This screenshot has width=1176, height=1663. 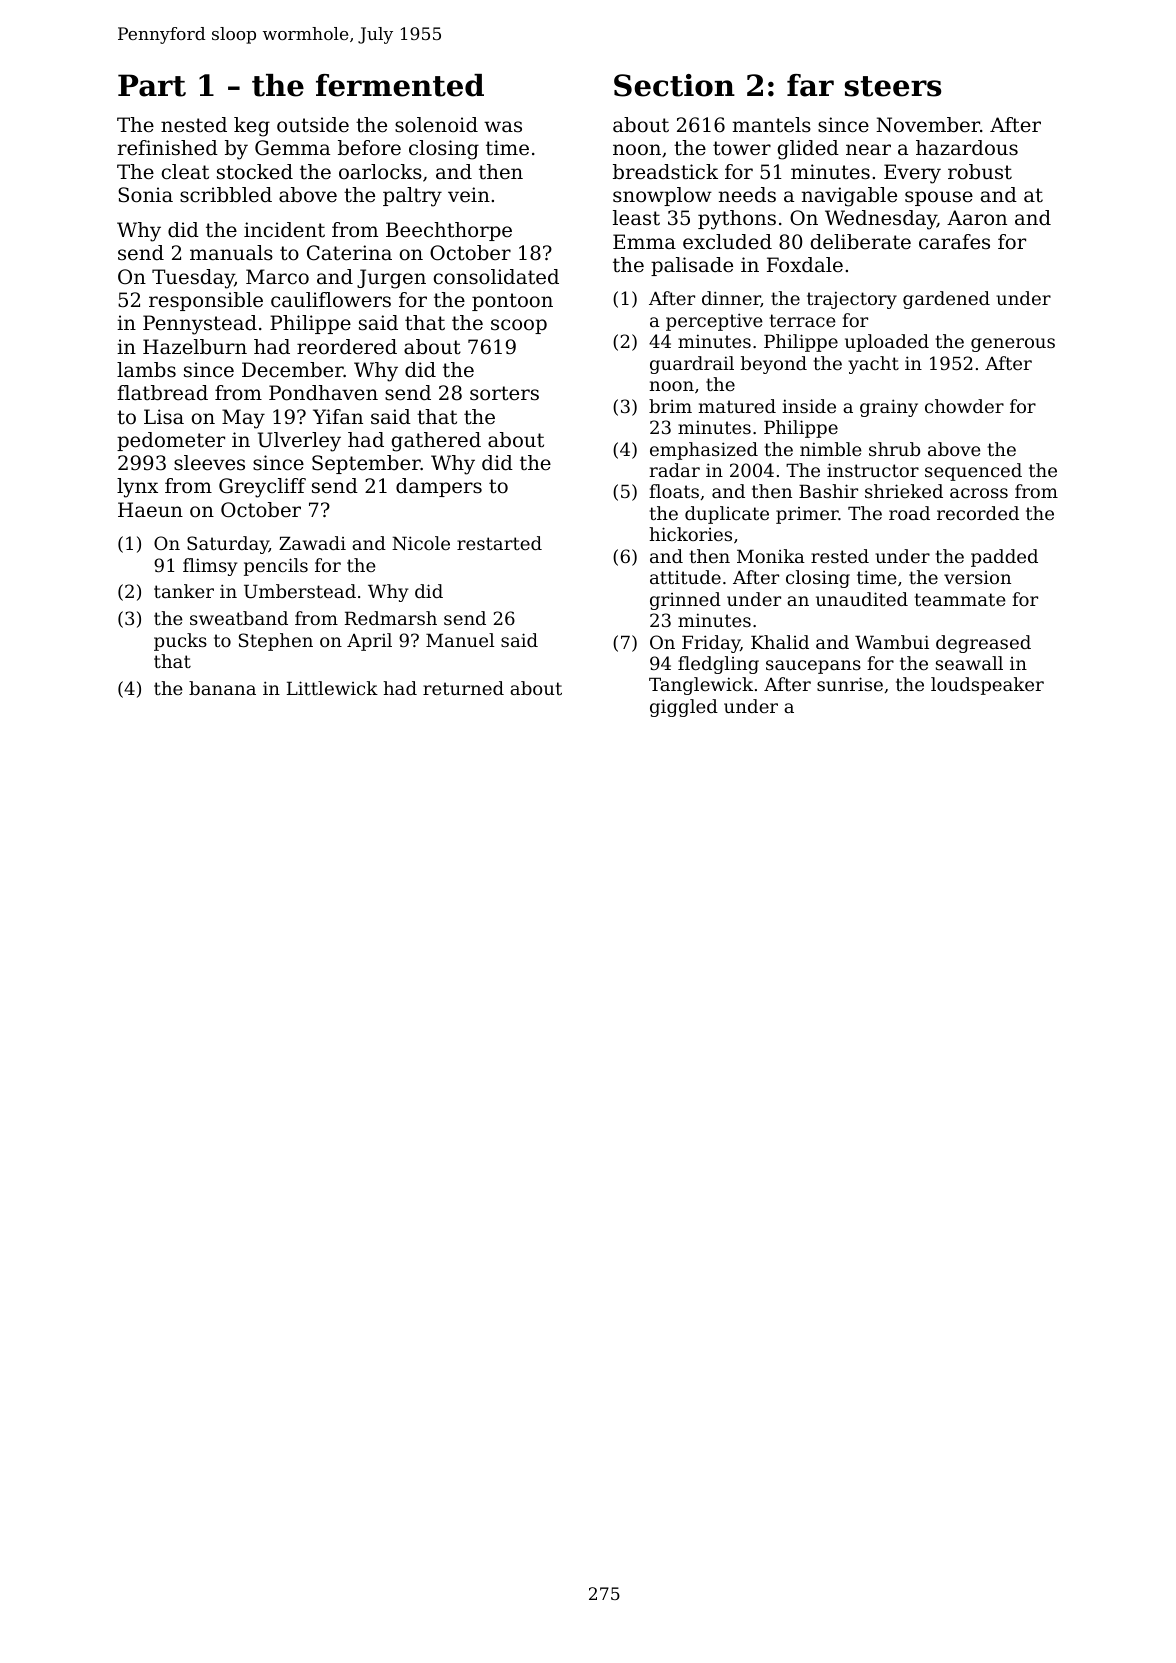 I want to click on November, so click(x=928, y=125).
